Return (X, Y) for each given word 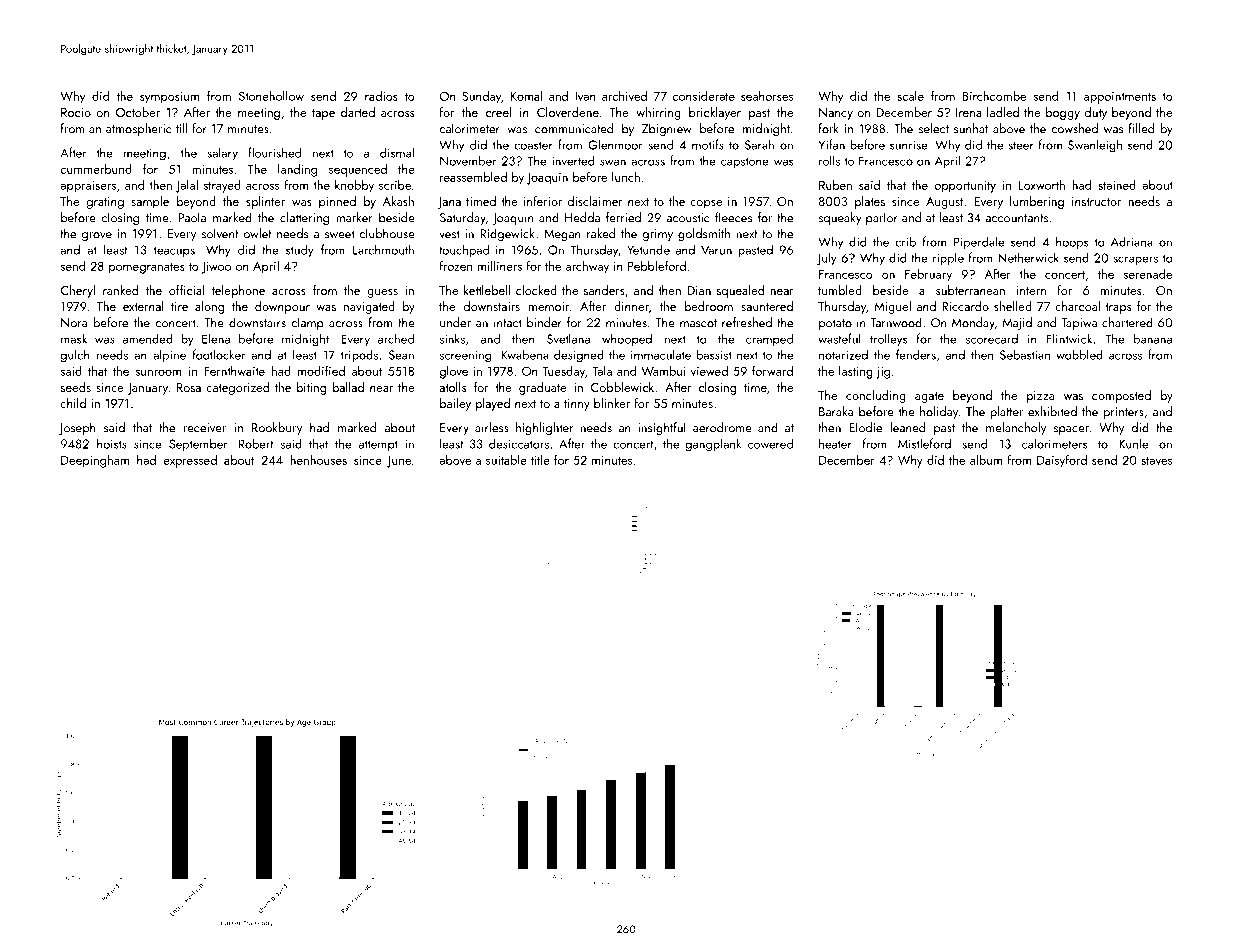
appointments (1120, 98)
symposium (169, 98)
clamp (307, 323)
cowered (770, 444)
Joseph (77, 428)
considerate (704, 96)
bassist (714, 354)
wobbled (1079, 354)
